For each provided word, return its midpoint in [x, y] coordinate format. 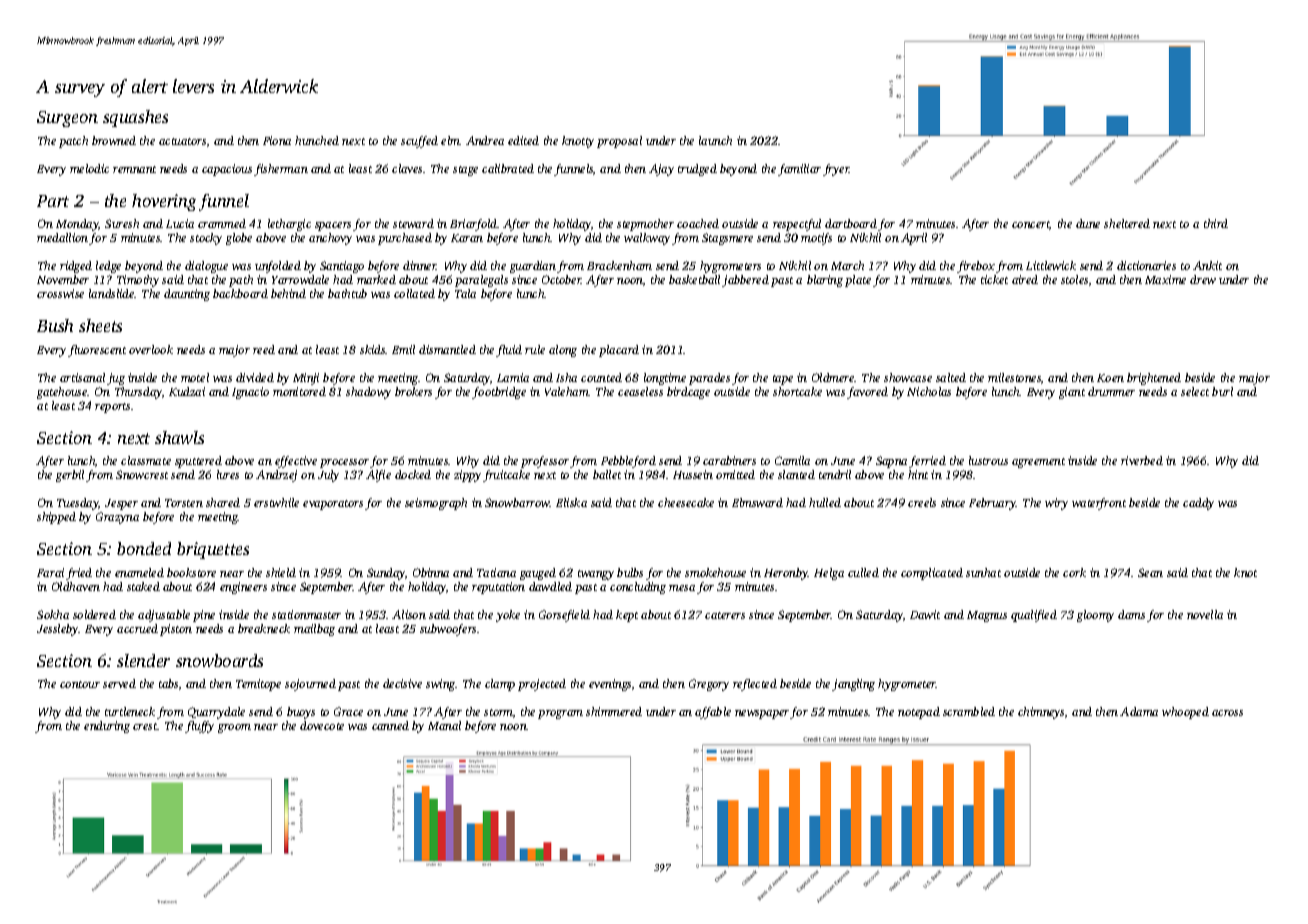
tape [783, 380]
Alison [409, 614]
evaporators [333, 505]
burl [1222, 391]
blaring [825, 281]
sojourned [310, 685]
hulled [825, 502]
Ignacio [250, 393]
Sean [1150, 572]
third [1216, 223]
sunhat [983, 572]
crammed [222, 223]
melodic [89, 168]
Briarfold [474, 225]
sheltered [1127, 223]
